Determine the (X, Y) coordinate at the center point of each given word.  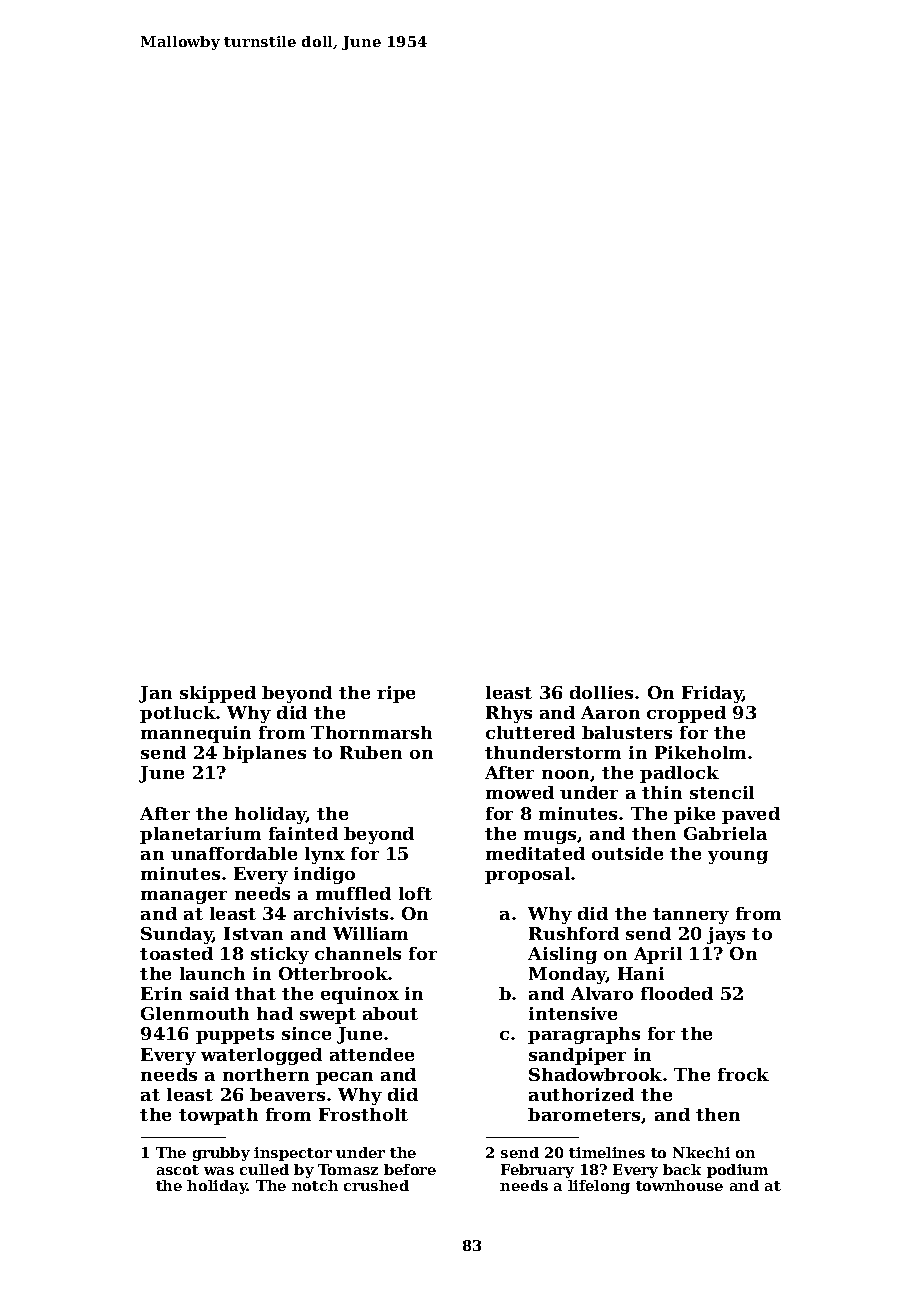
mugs (550, 837)
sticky (280, 955)
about (390, 1013)
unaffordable (234, 853)
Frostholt (363, 1114)
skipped (218, 694)
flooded (677, 993)
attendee (372, 1054)
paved (751, 815)
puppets (235, 1036)
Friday (712, 694)
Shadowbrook (595, 1074)
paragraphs (584, 1035)
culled (264, 1169)
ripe (396, 694)
